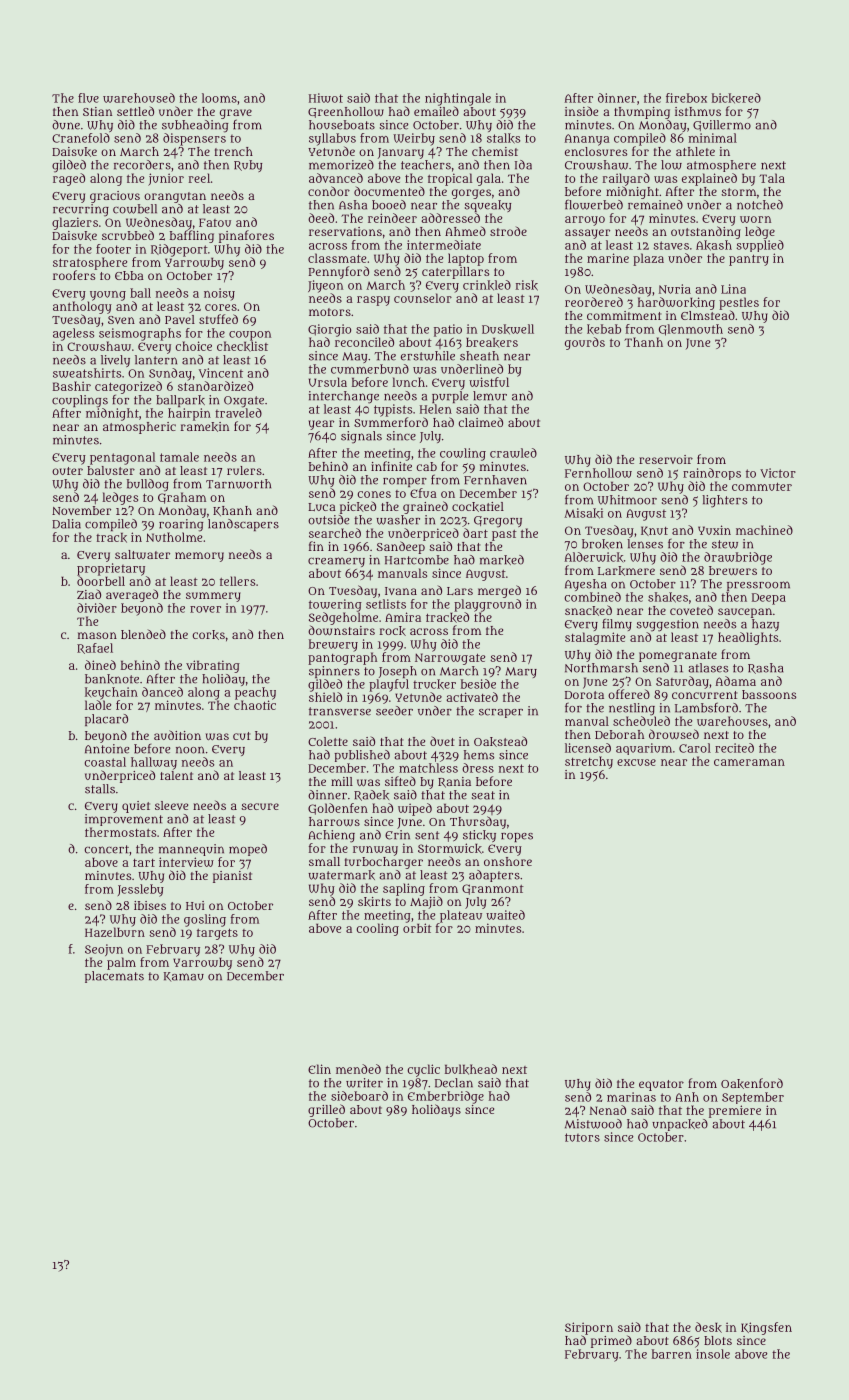  Describe the element at coordinates (205, 920) in the screenshot. I see `gosling` at that location.
